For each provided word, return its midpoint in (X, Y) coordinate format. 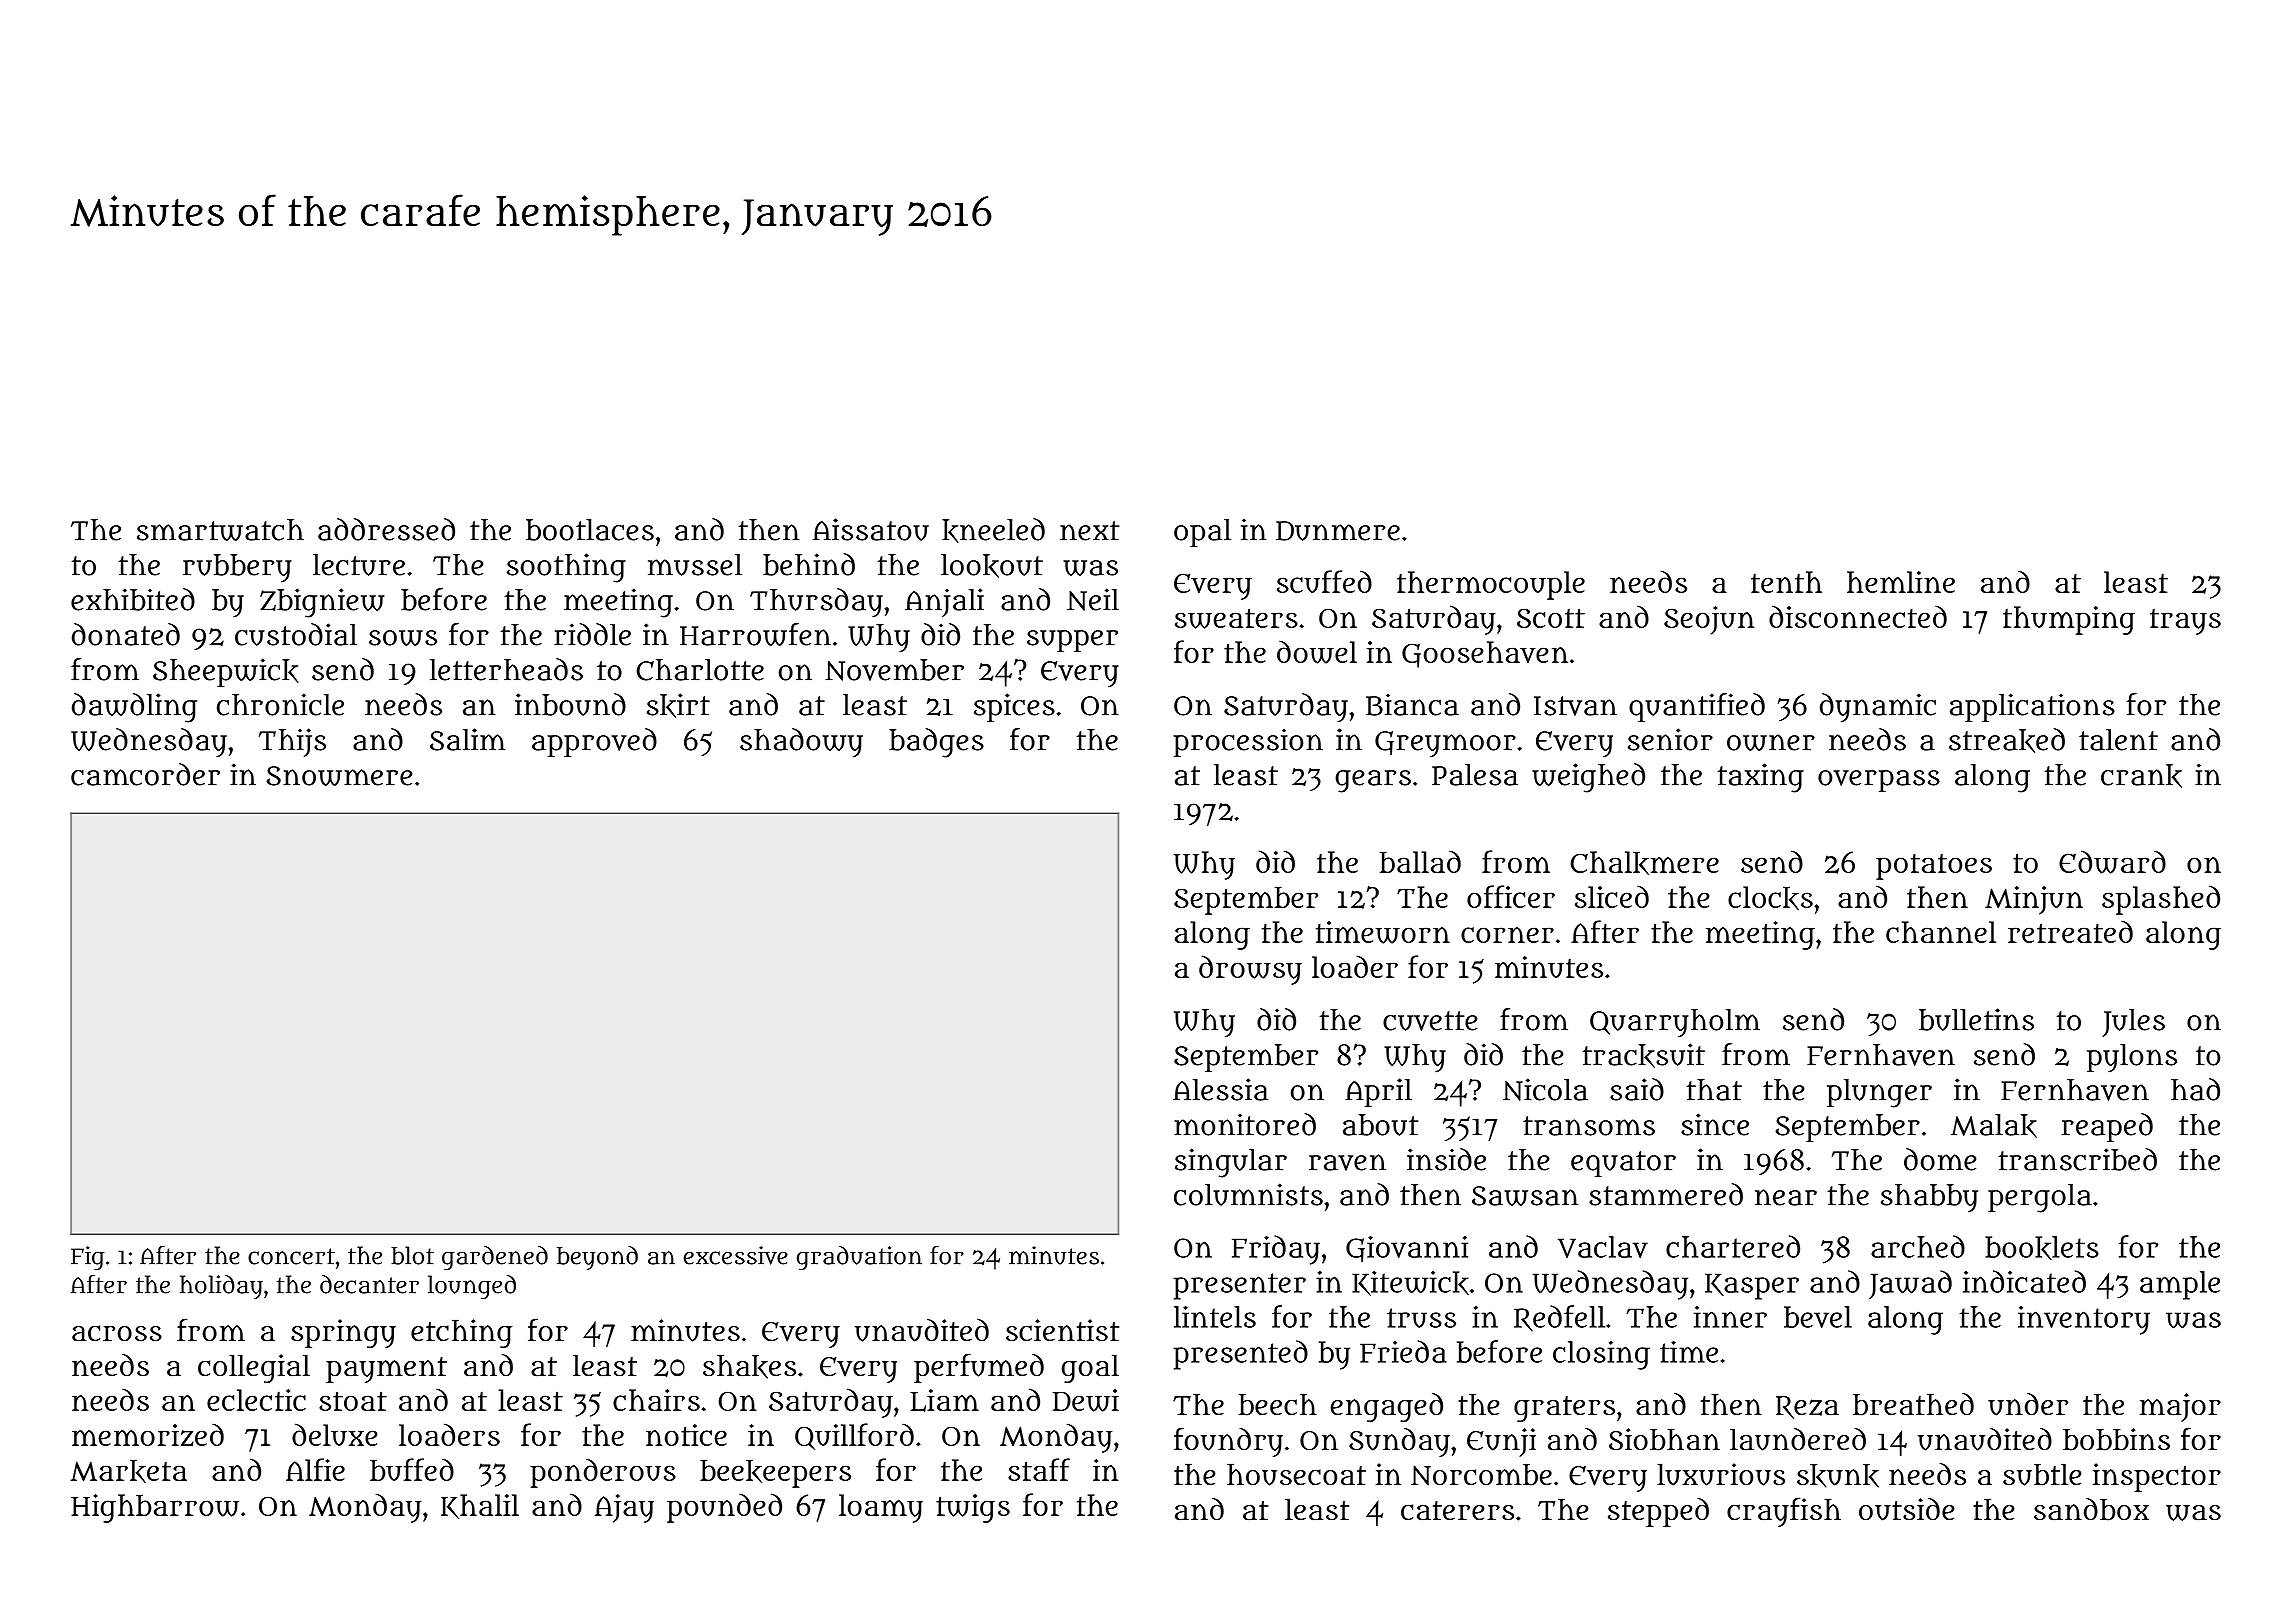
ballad (1420, 862)
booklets (2042, 1248)
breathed (1913, 1404)
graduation (859, 1258)
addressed (386, 529)
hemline (1901, 582)
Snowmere (339, 776)
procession (1248, 742)
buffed (412, 1469)
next (1089, 531)
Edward (2112, 862)
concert (291, 1256)
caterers (1457, 1511)
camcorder (145, 774)
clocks (1770, 898)
